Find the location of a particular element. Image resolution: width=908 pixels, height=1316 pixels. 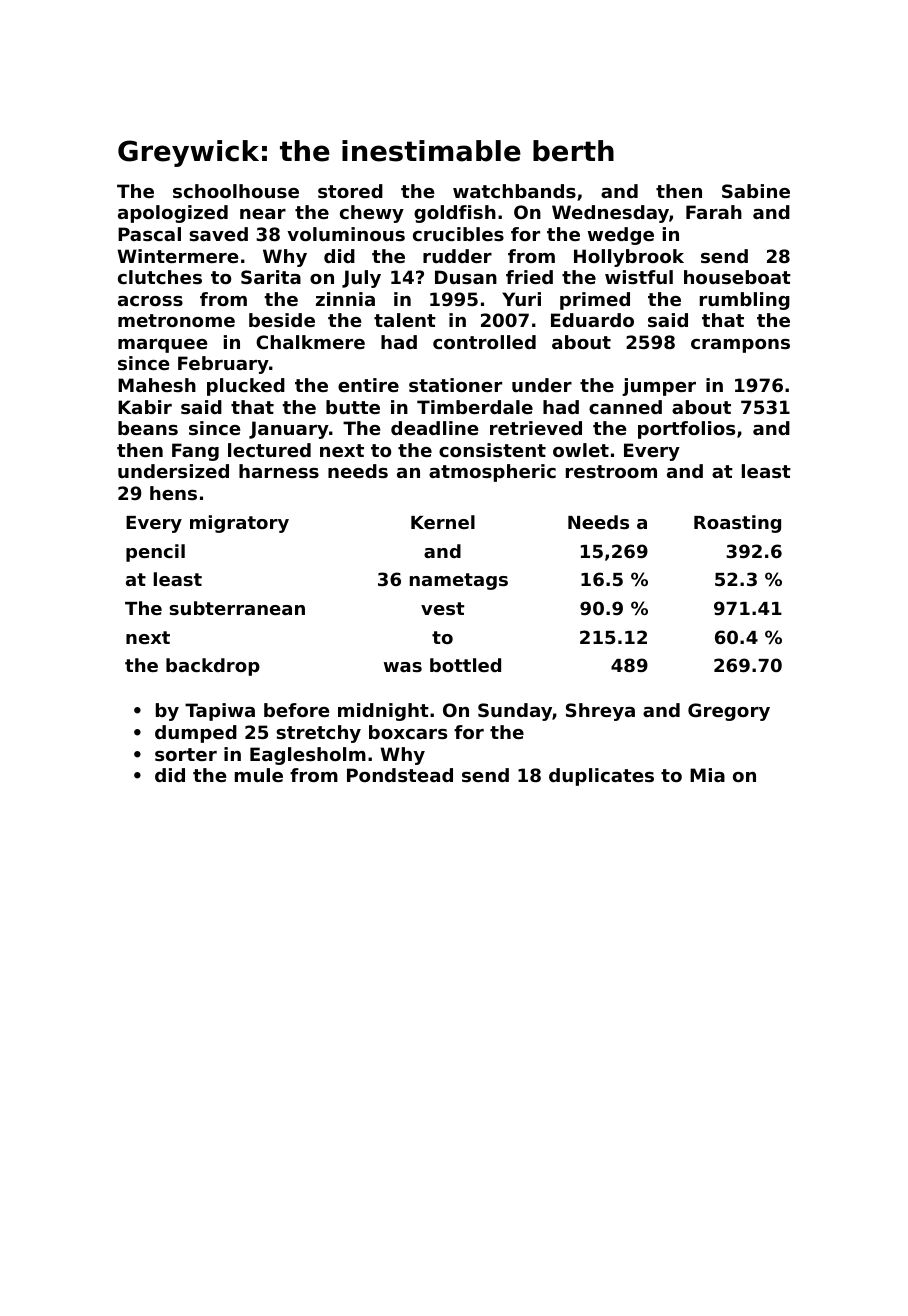

Mia is located at coordinates (707, 775).
